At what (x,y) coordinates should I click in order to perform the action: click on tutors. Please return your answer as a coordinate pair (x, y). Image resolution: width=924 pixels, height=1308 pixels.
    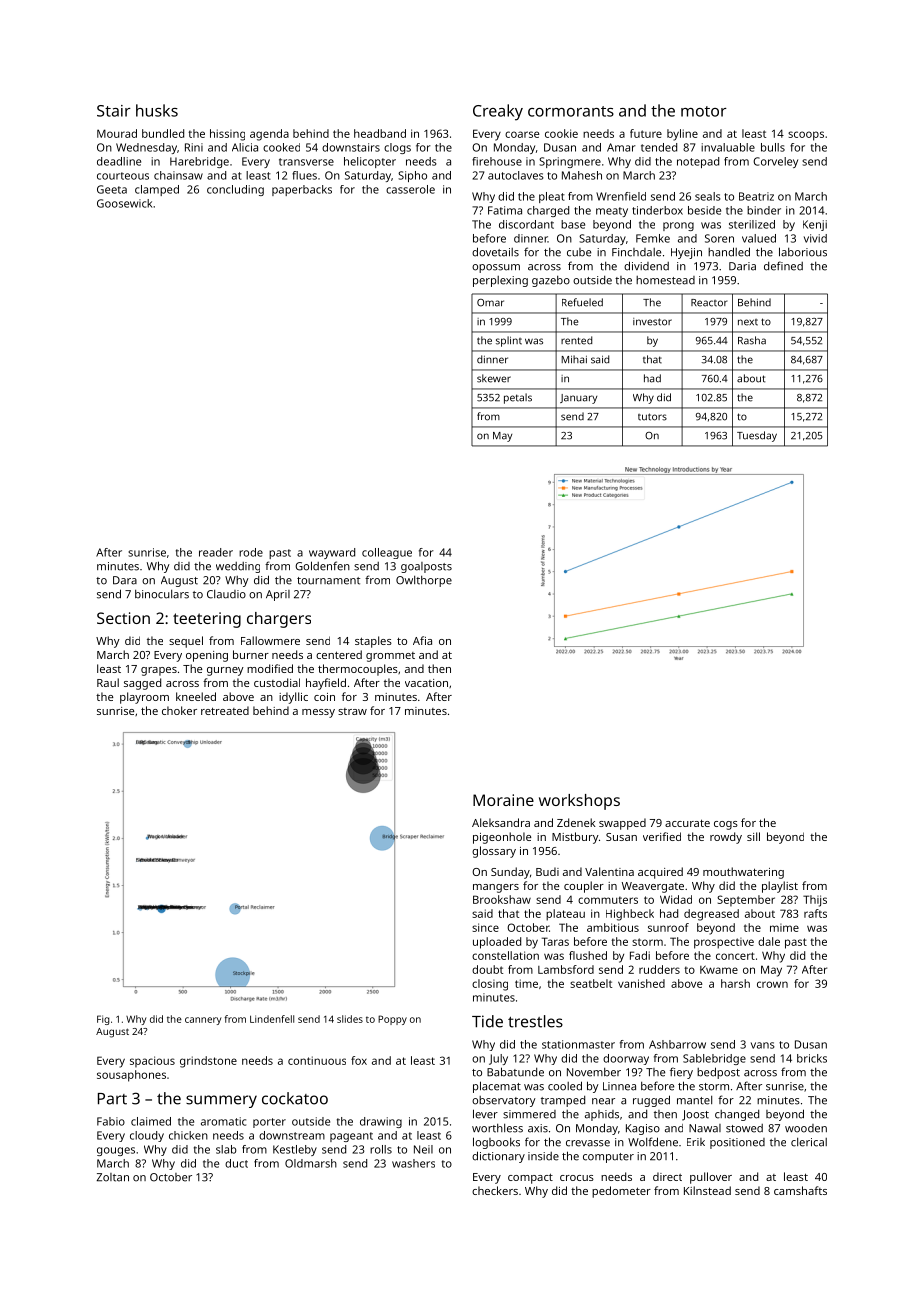
    Looking at the image, I should click on (652, 417).
